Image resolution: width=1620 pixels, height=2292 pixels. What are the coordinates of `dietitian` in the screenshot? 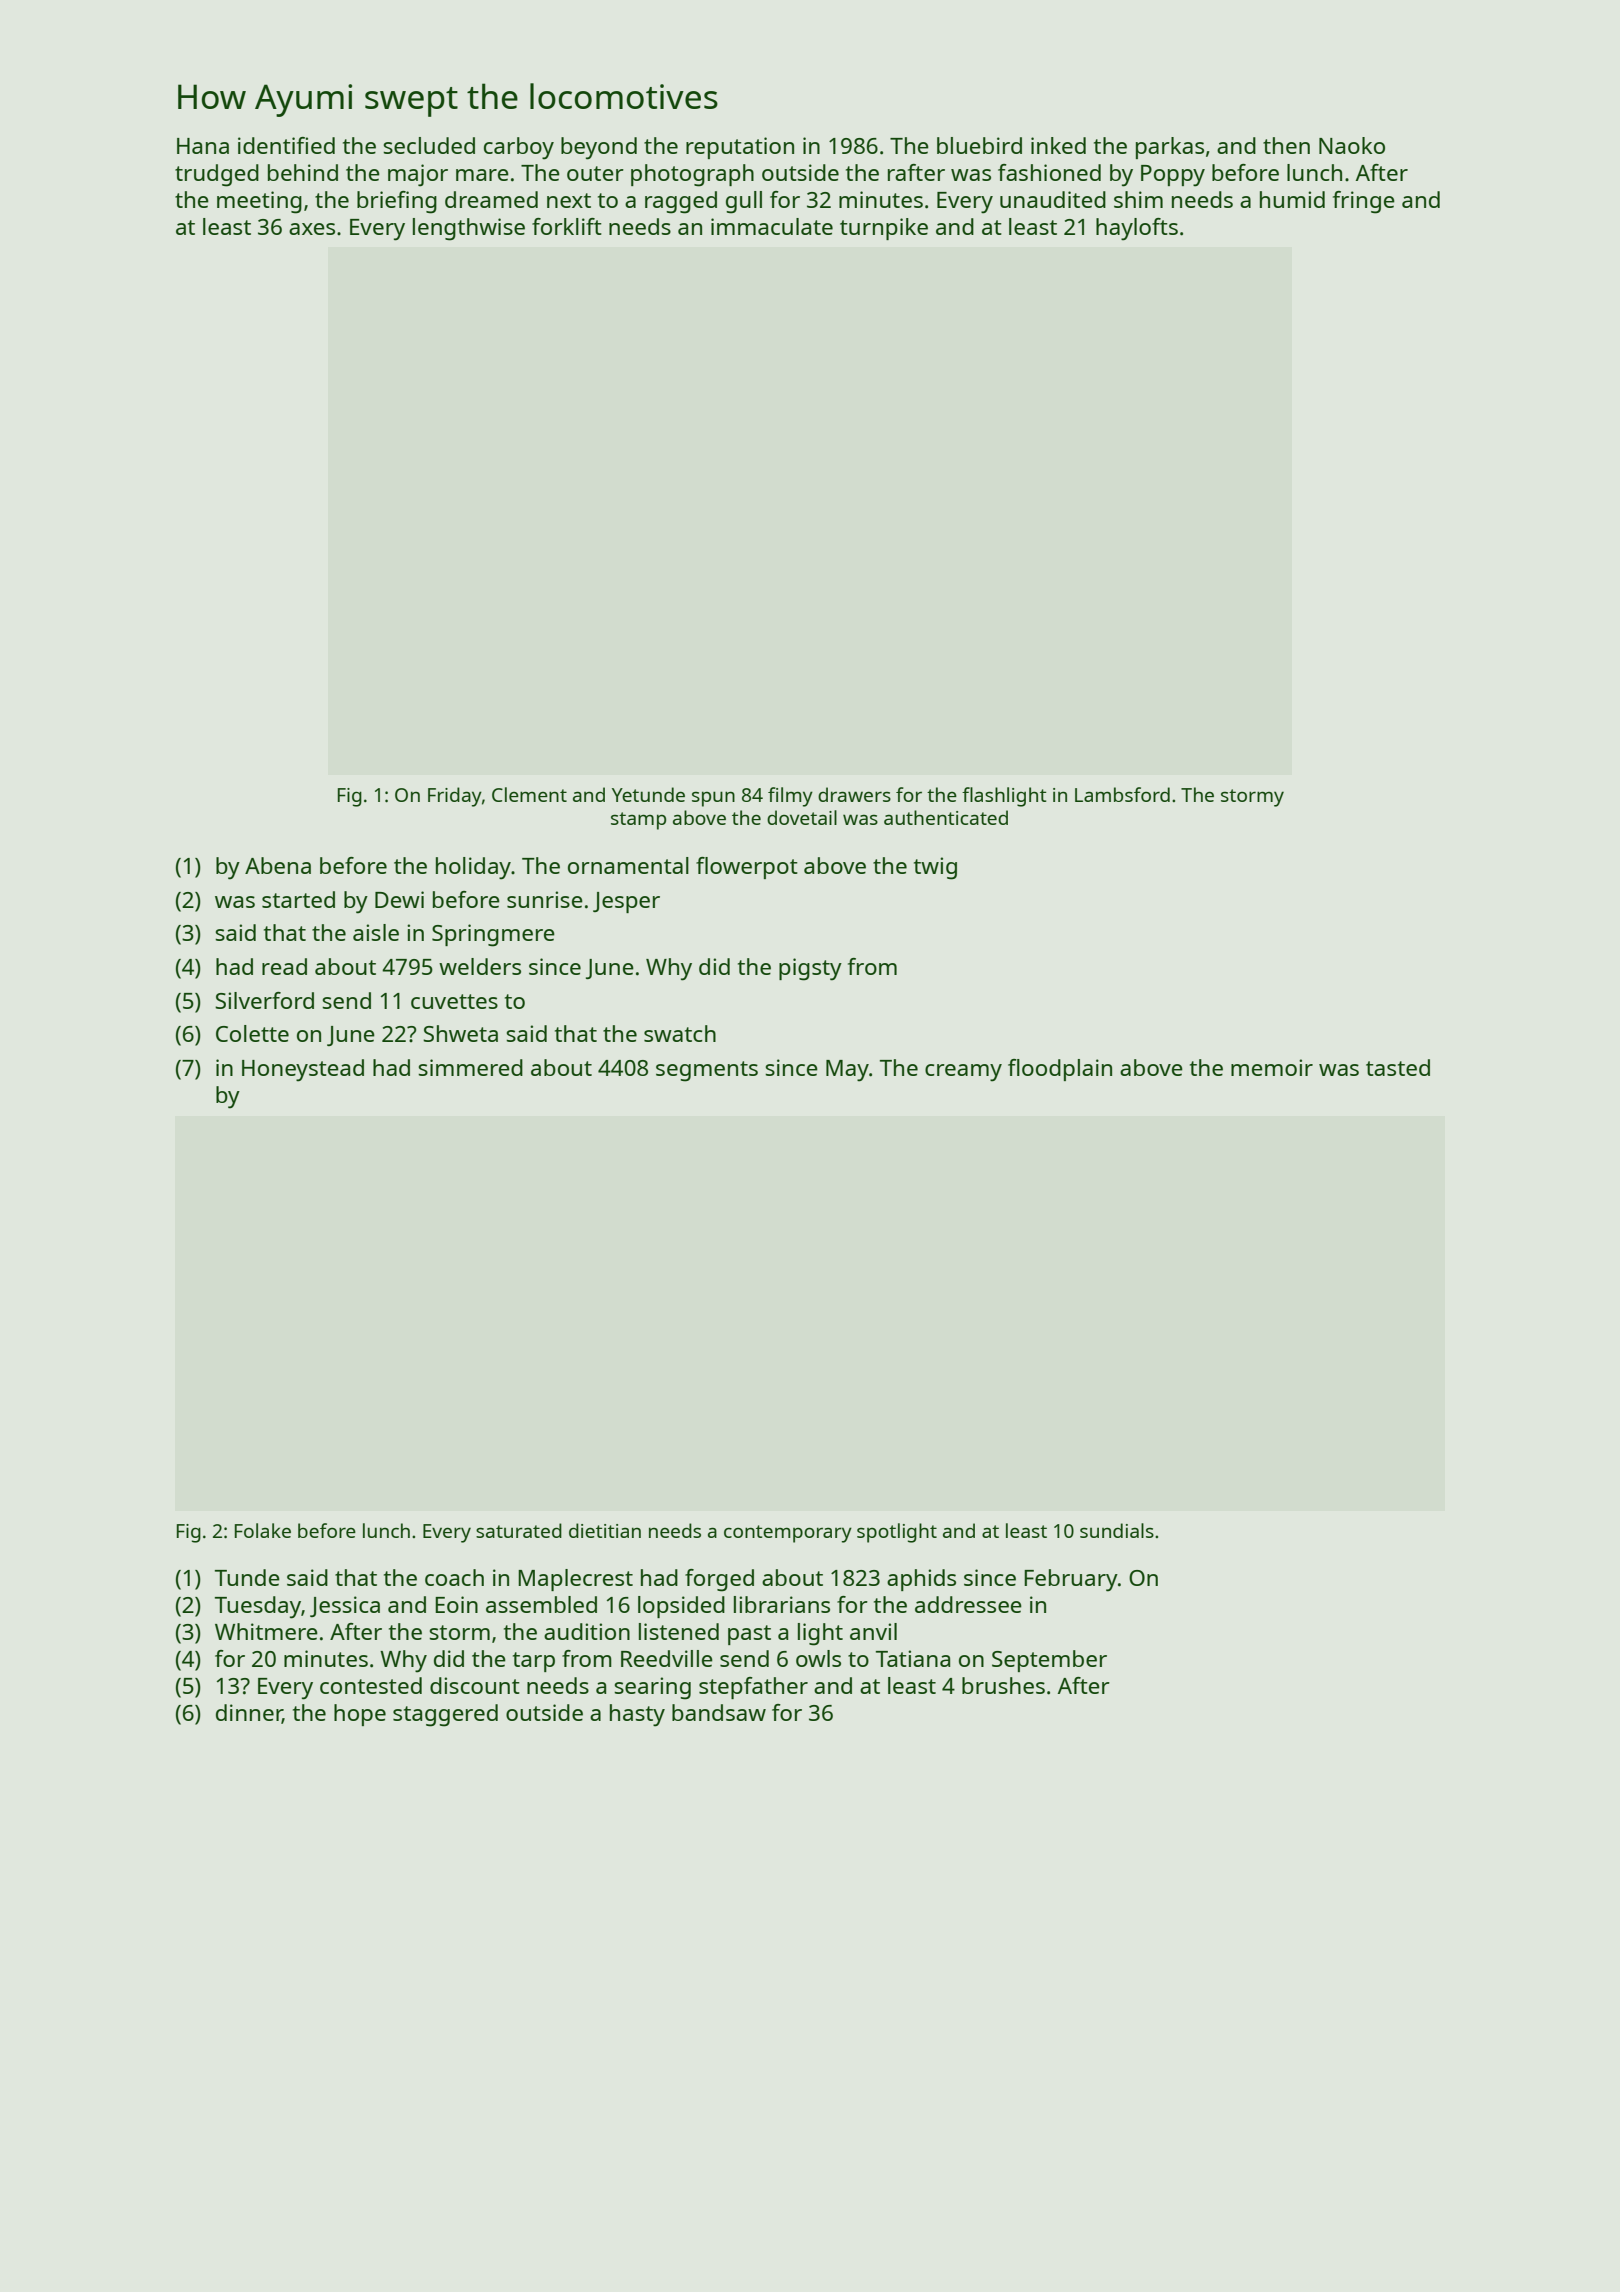 It's located at (605, 1530).
